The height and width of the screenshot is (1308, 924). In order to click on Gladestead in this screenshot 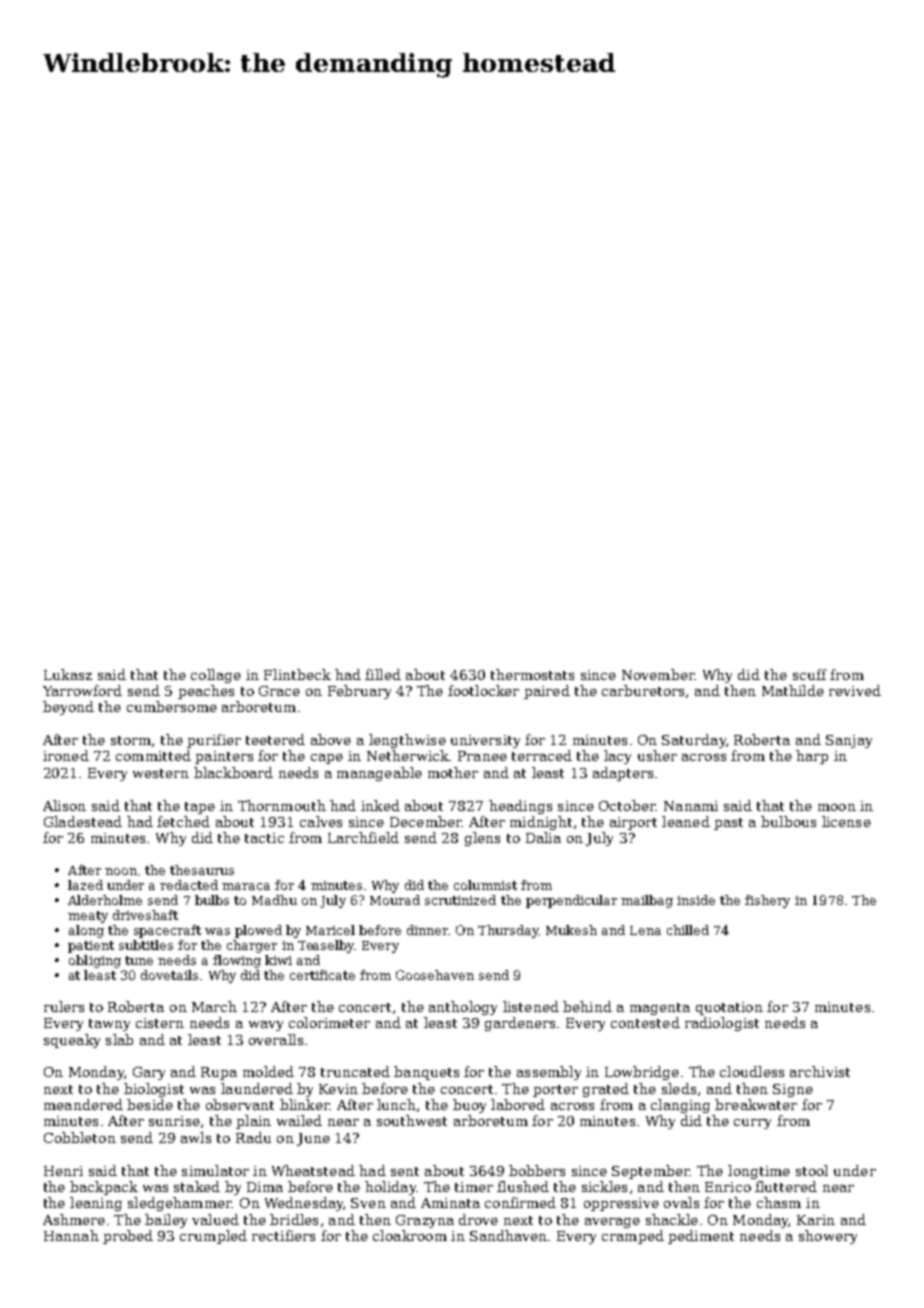, I will do `click(83, 821)`.
